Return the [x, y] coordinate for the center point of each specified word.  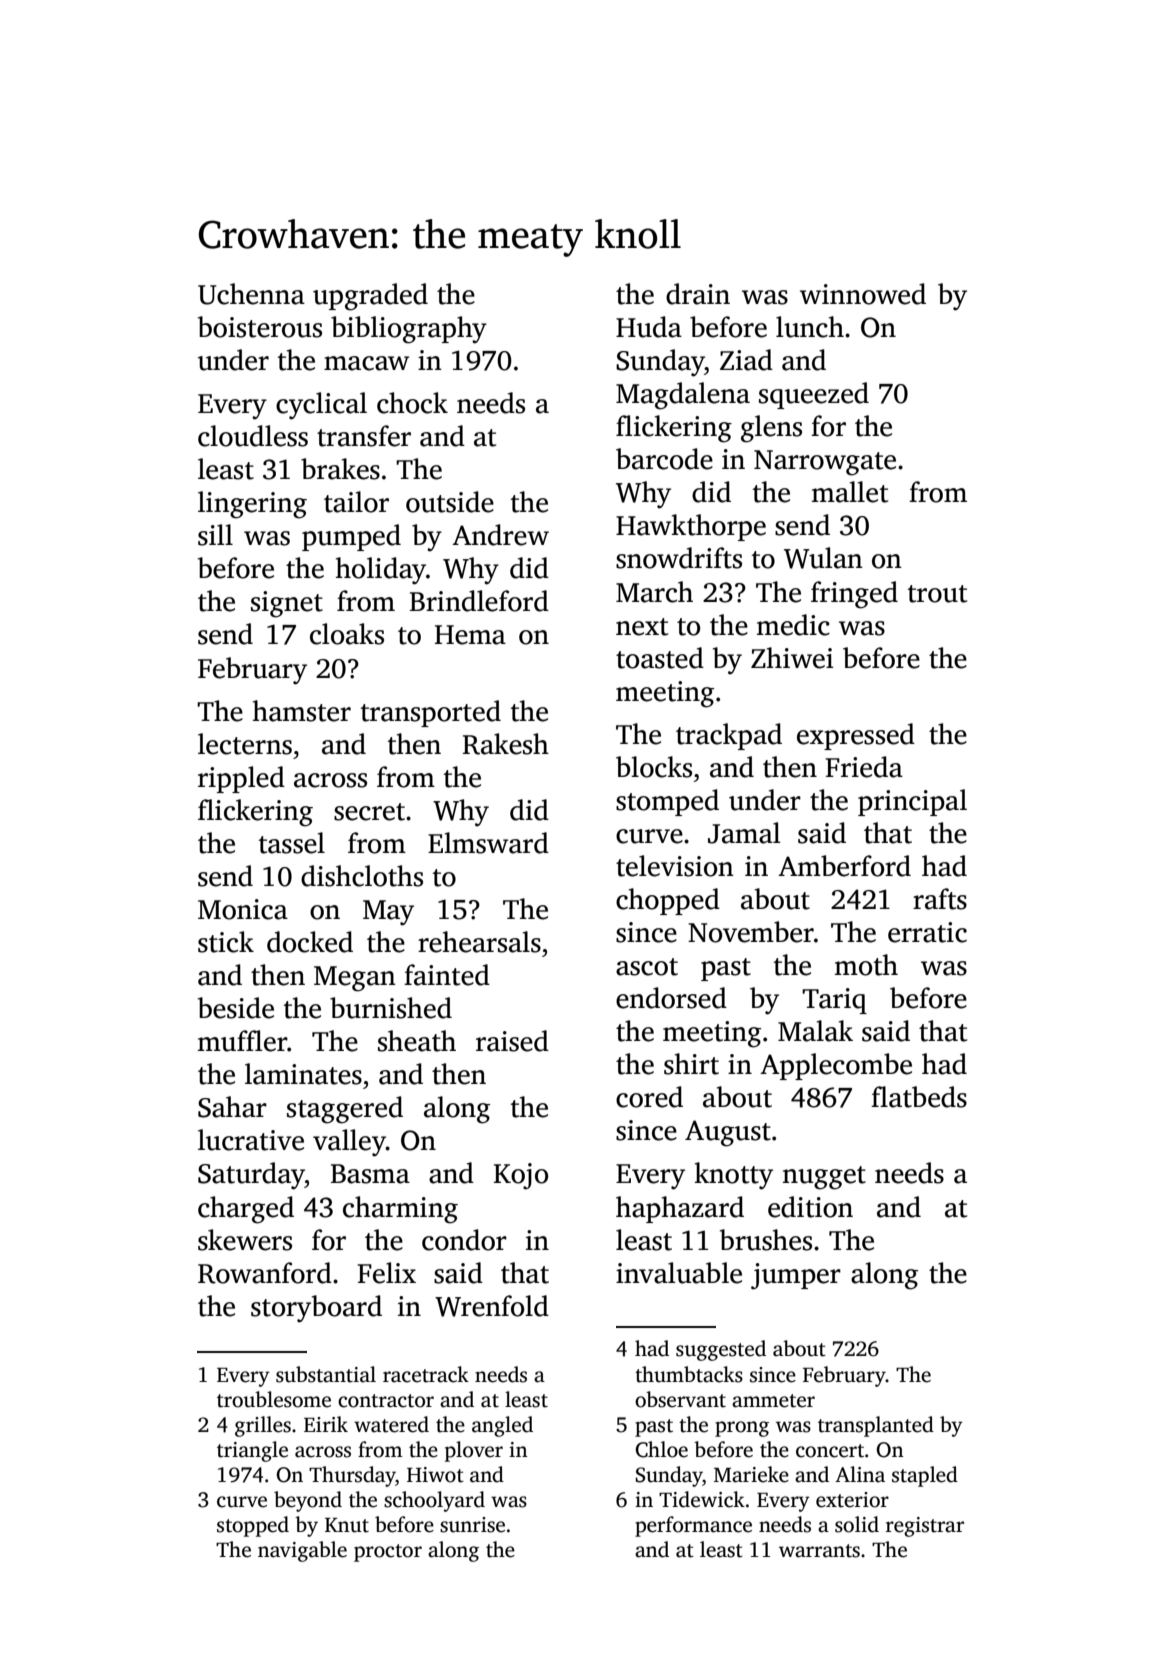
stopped [253, 1526]
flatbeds [919, 1097]
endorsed [671, 998]
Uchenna [251, 294]
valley [349, 1143]
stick [226, 942]
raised [512, 1041]
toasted [660, 658]
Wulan [823, 558]
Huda [649, 327]
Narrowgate [825, 463]
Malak [815, 1031]
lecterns [245, 744]
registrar [925, 1527]
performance [693, 1526]
